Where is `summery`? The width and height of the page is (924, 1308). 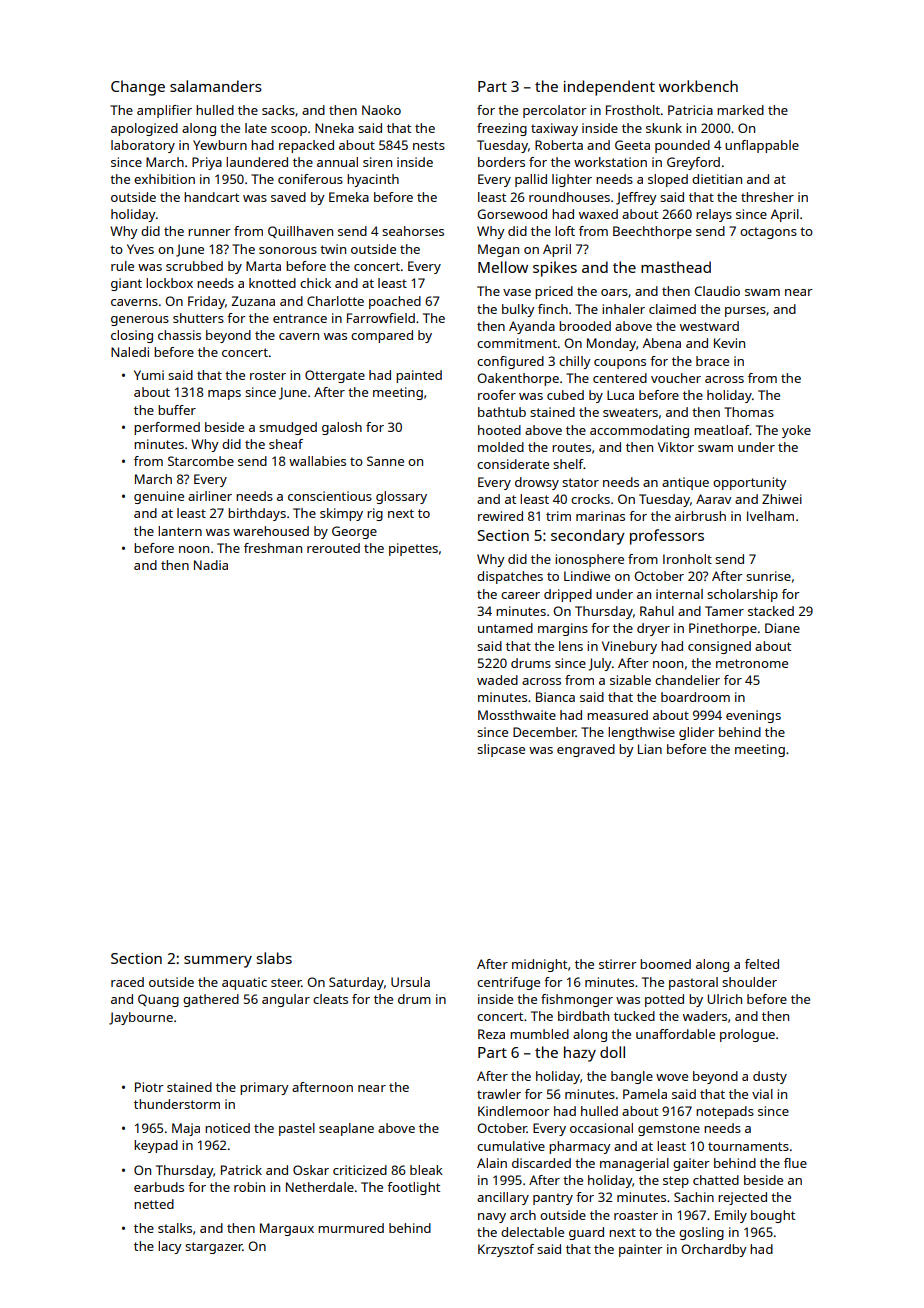 summery is located at coordinates (218, 962).
